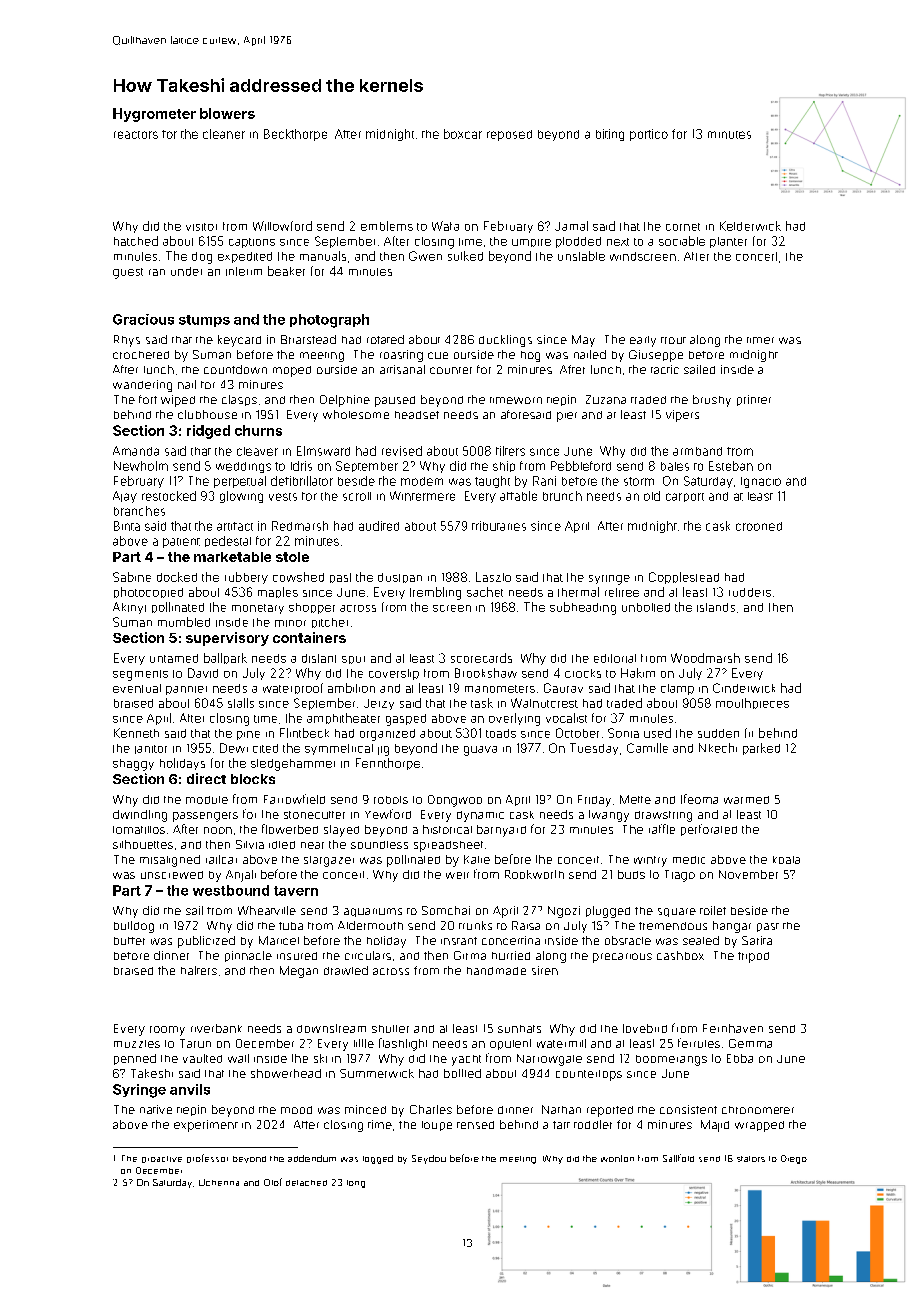 Image resolution: width=924 pixels, height=1308 pixels. What do you see at coordinates (718, 748) in the document?
I see `Nkechi` at bounding box center [718, 748].
